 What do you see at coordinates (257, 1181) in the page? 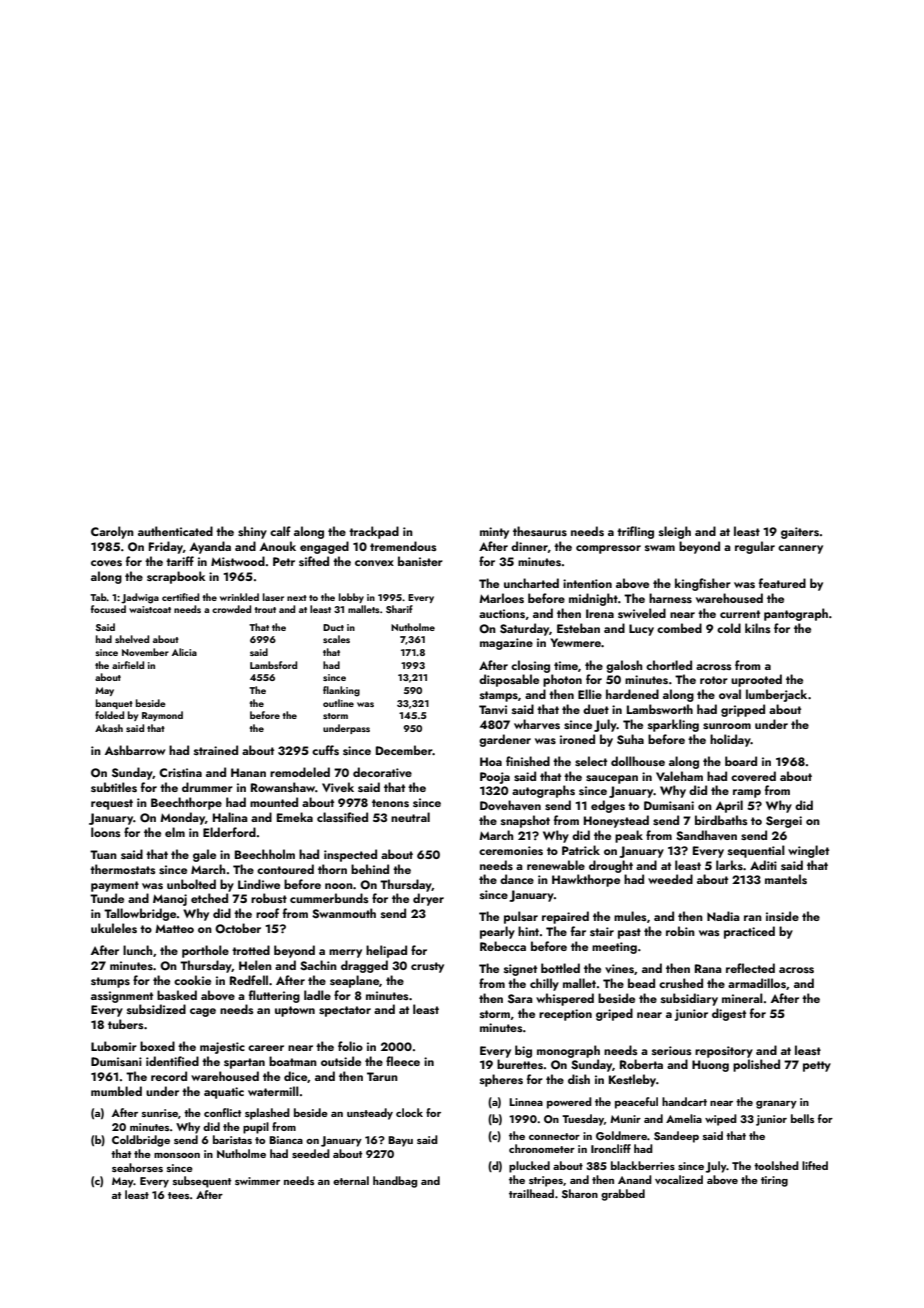
I see `swimmer` at bounding box center [257, 1181].
